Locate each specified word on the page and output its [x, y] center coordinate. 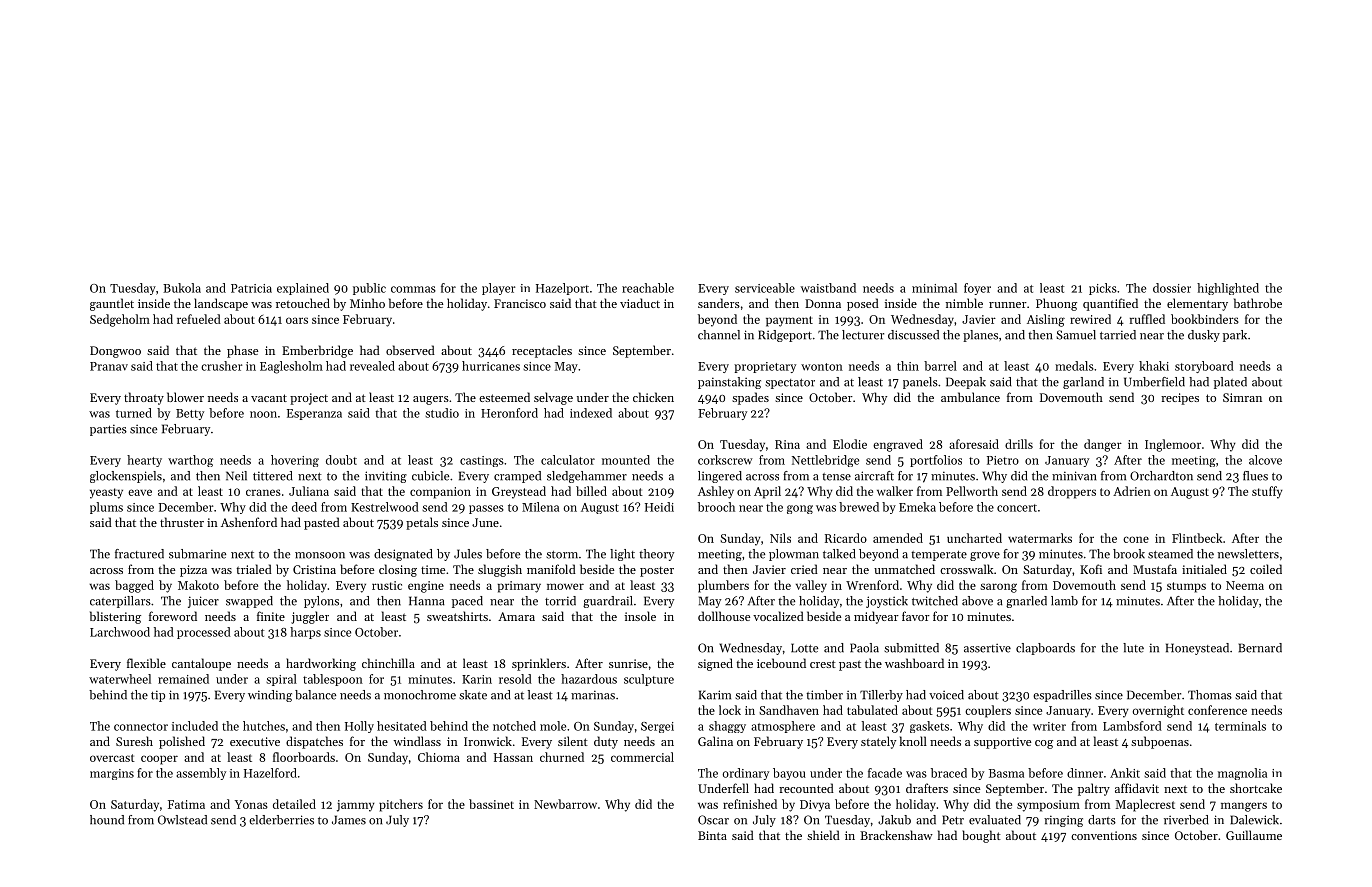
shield [823, 835]
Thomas [1210, 695]
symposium [1048, 806]
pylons [321, 602]
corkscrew [725, 460]
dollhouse [724, 616]
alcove [1265, 460]
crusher [221, 366]
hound [107, 820]
